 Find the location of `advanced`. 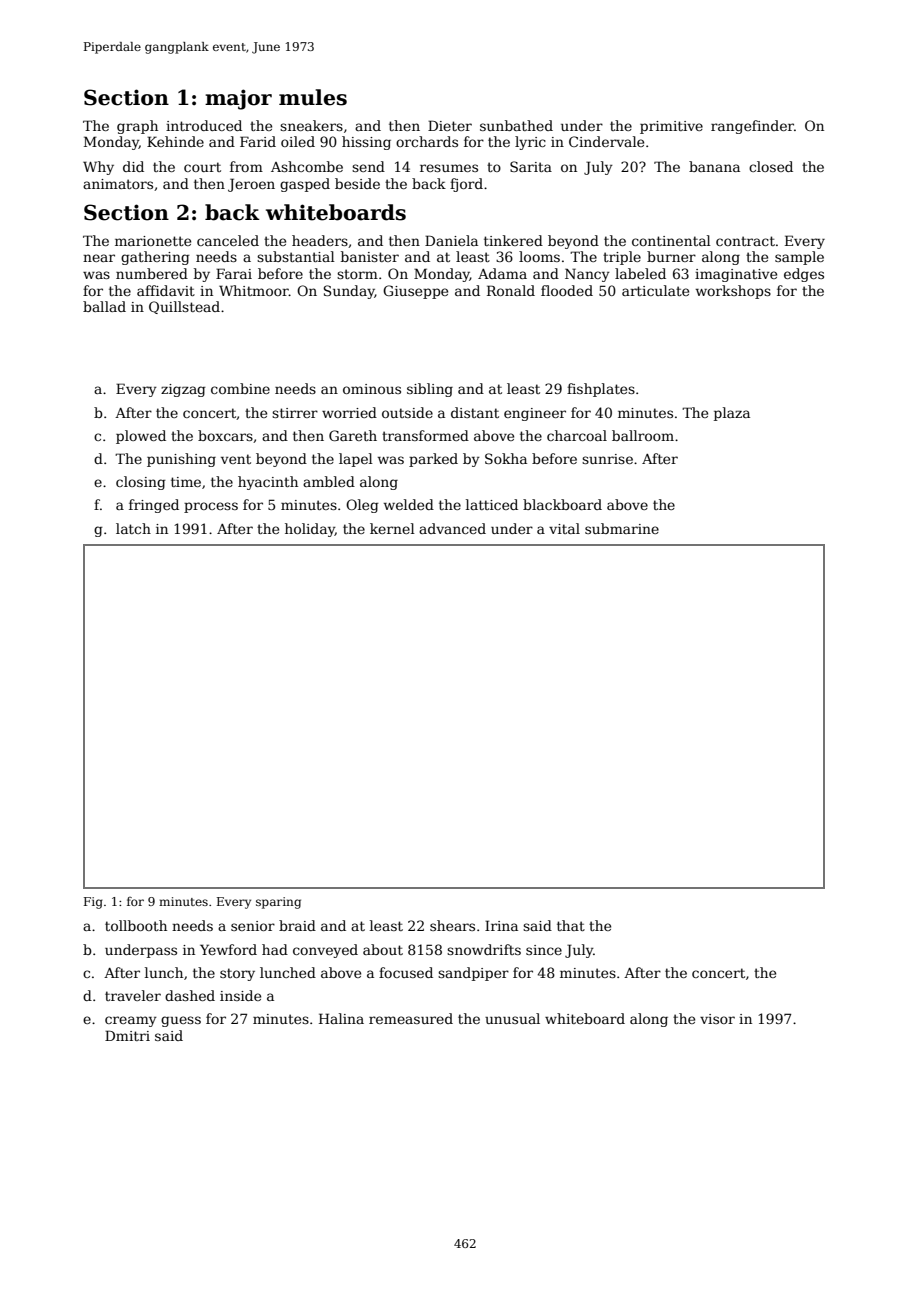

advanced is located at coordinates (452, 528).
